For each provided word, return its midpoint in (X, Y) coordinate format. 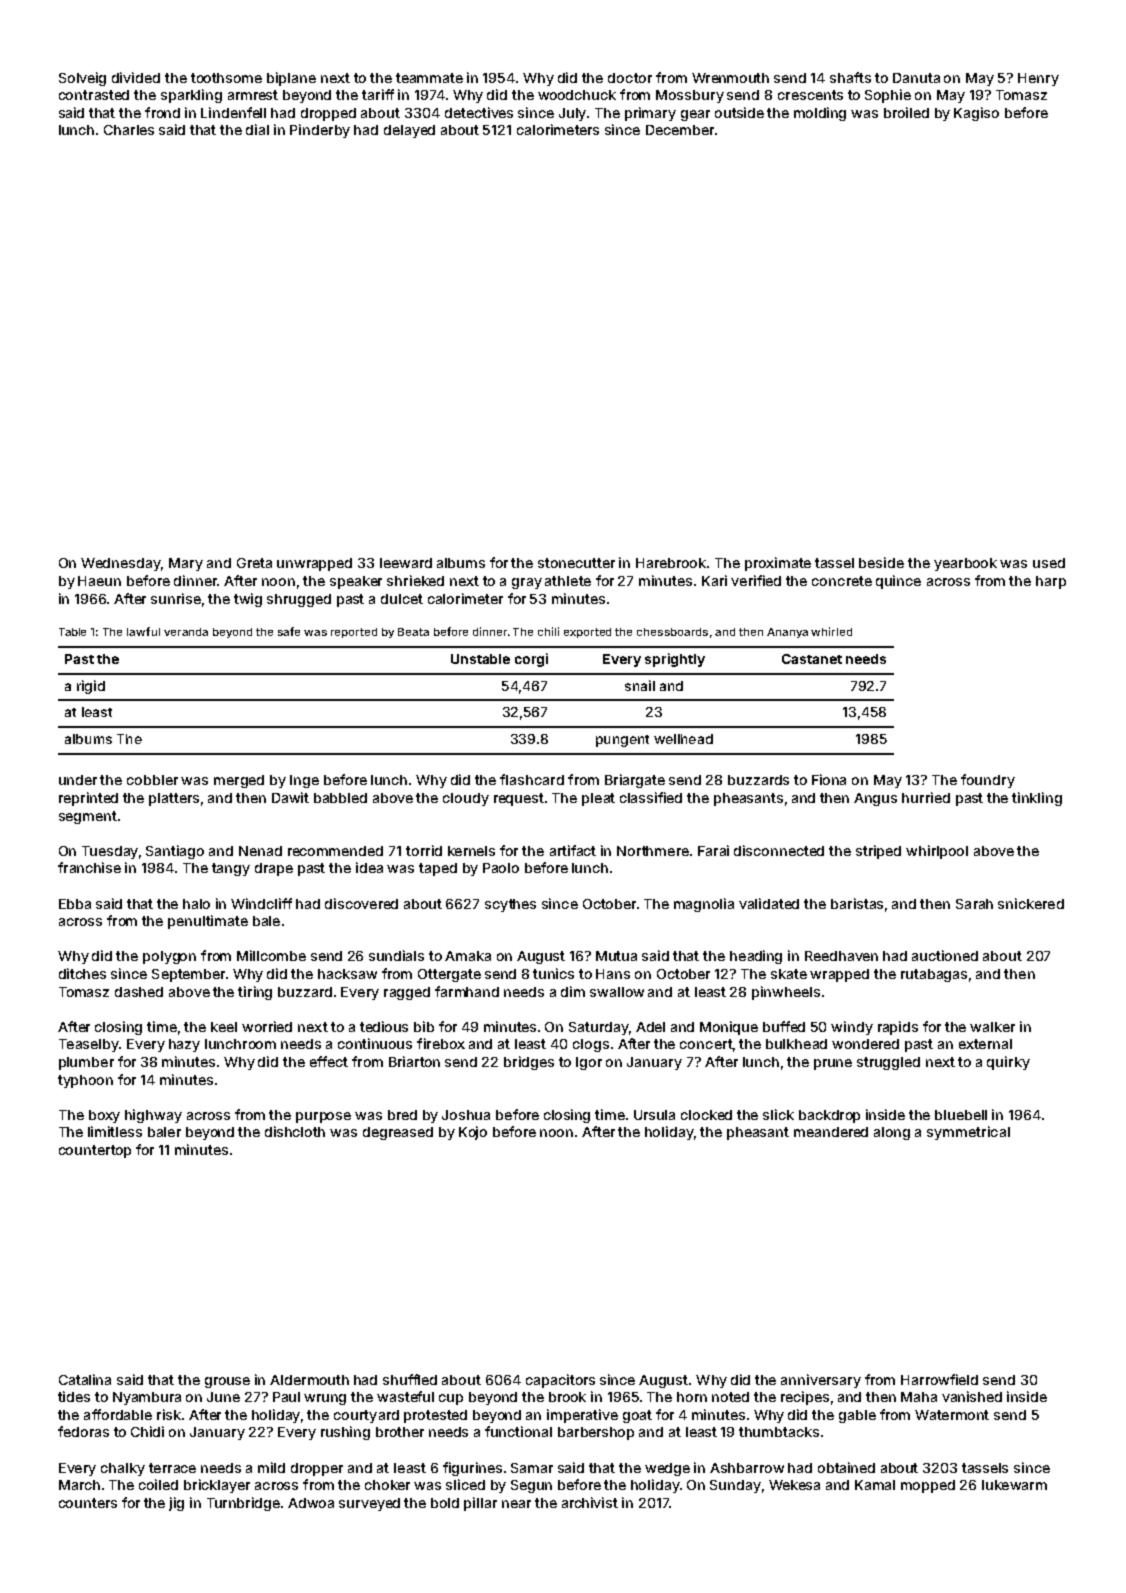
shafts (850, 77)
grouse (227, 1382)
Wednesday (121, 564)
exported (587, 633)
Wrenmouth (730, 78)
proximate (778, 564)
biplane (291, 79)
